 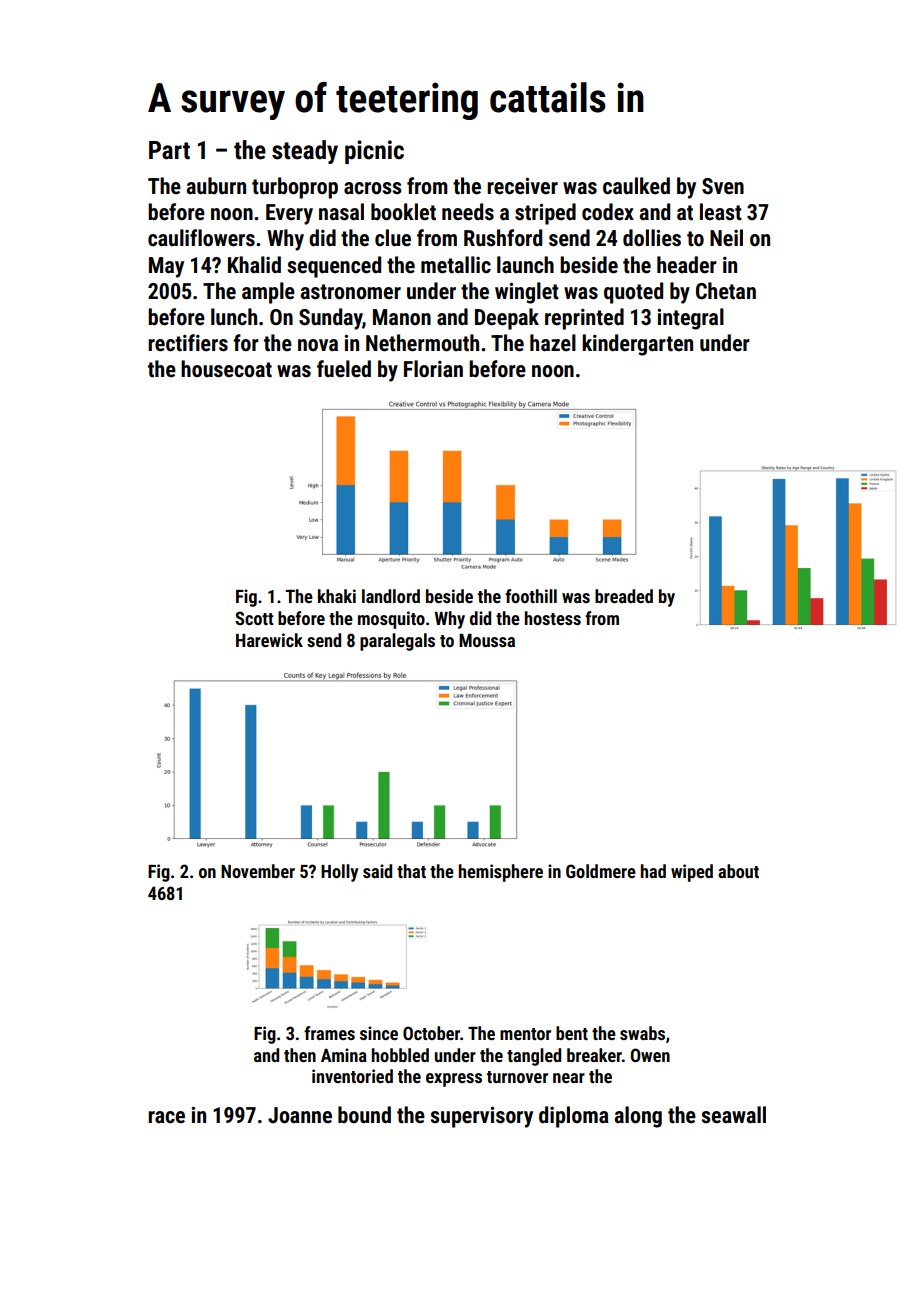 I want to click on mosquito, so click(x=391, y=620).
